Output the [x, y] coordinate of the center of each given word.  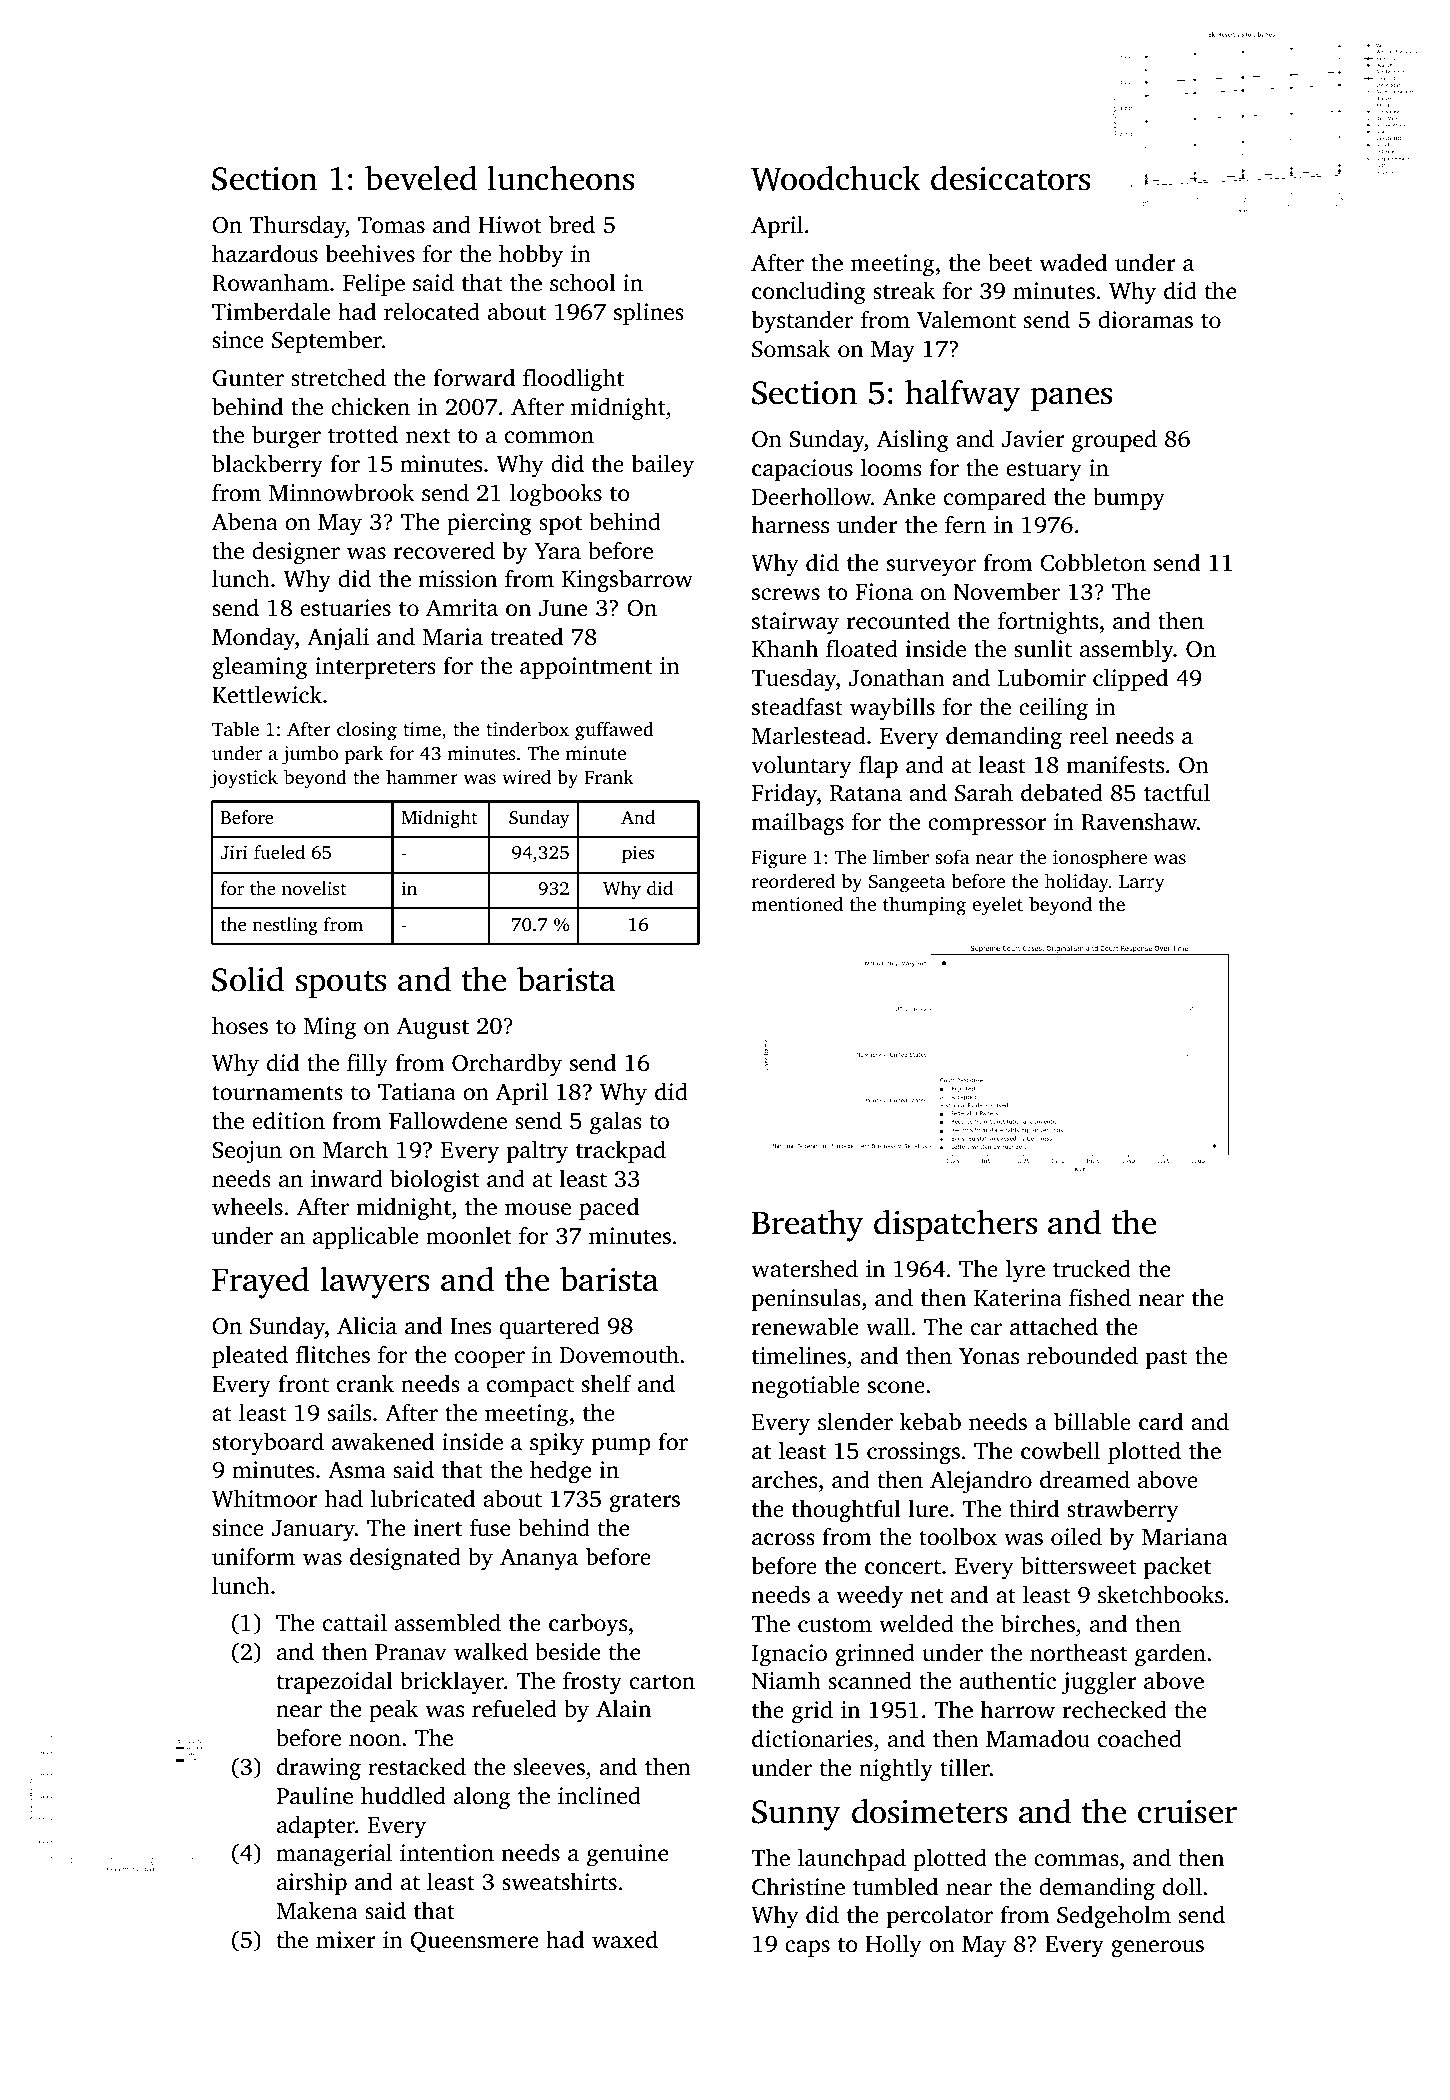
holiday [1077, 883]
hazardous [265, 253]
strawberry [1123, 1511]
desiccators [1010, 178]
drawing [319, 1769]
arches [784, 1479]
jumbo [310, 755]
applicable [365, 1237]
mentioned [797, 903]
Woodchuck [836, 178]
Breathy [807, 1225]
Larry [1142, 884]
